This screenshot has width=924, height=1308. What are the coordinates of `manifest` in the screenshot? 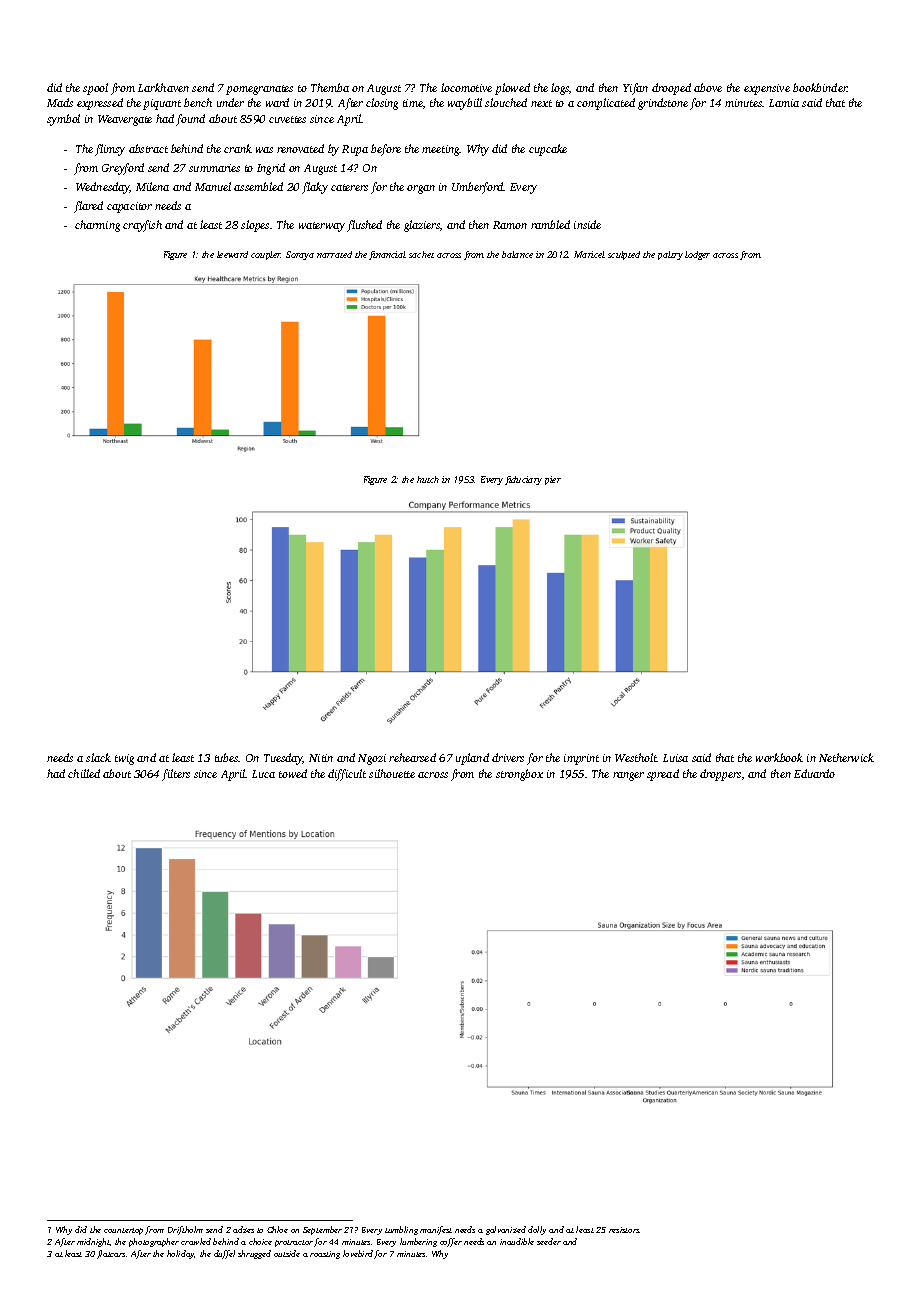 It's located at (436, 1230).
